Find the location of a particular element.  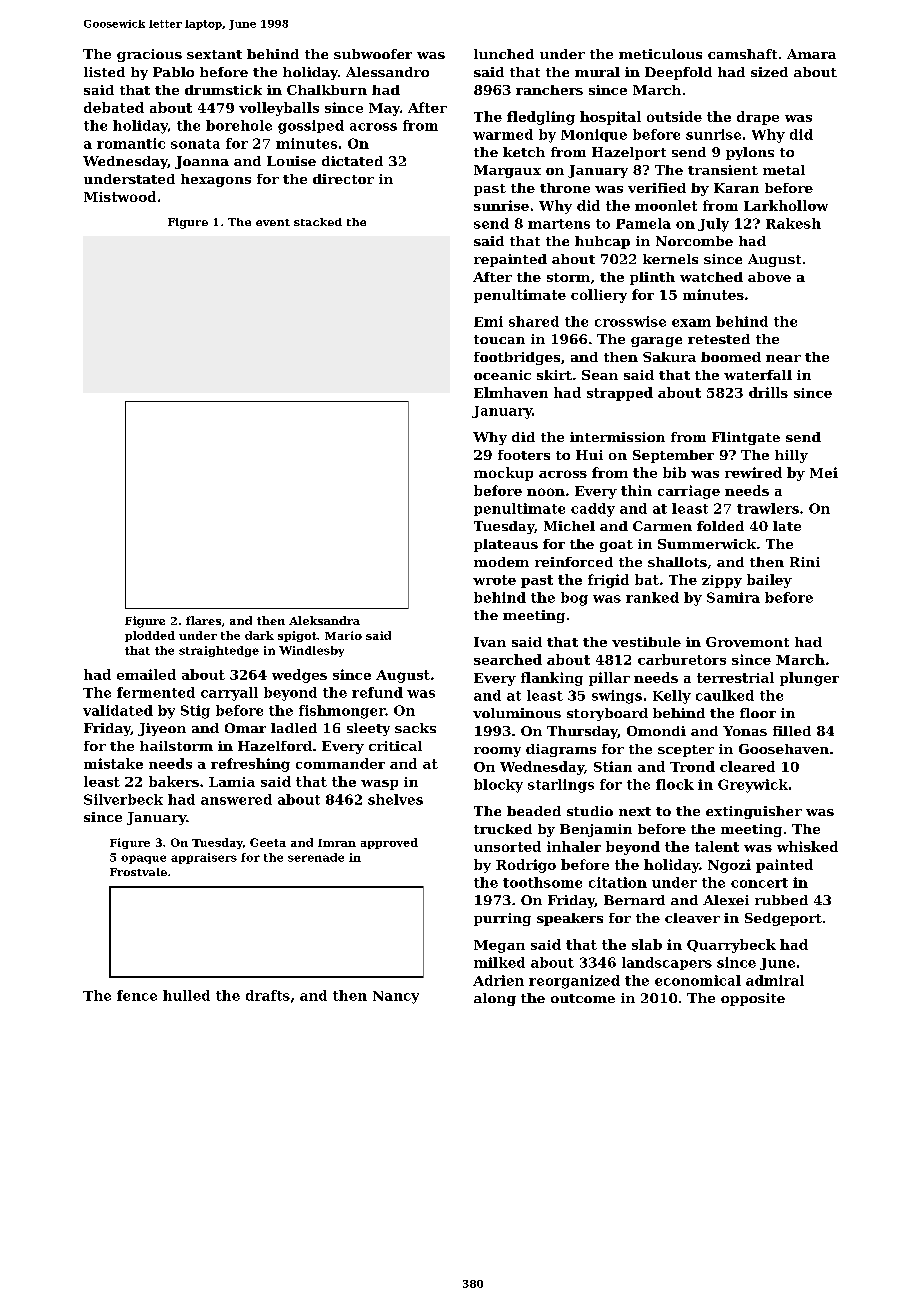

Nancy is located at coordinates (396, 997).
